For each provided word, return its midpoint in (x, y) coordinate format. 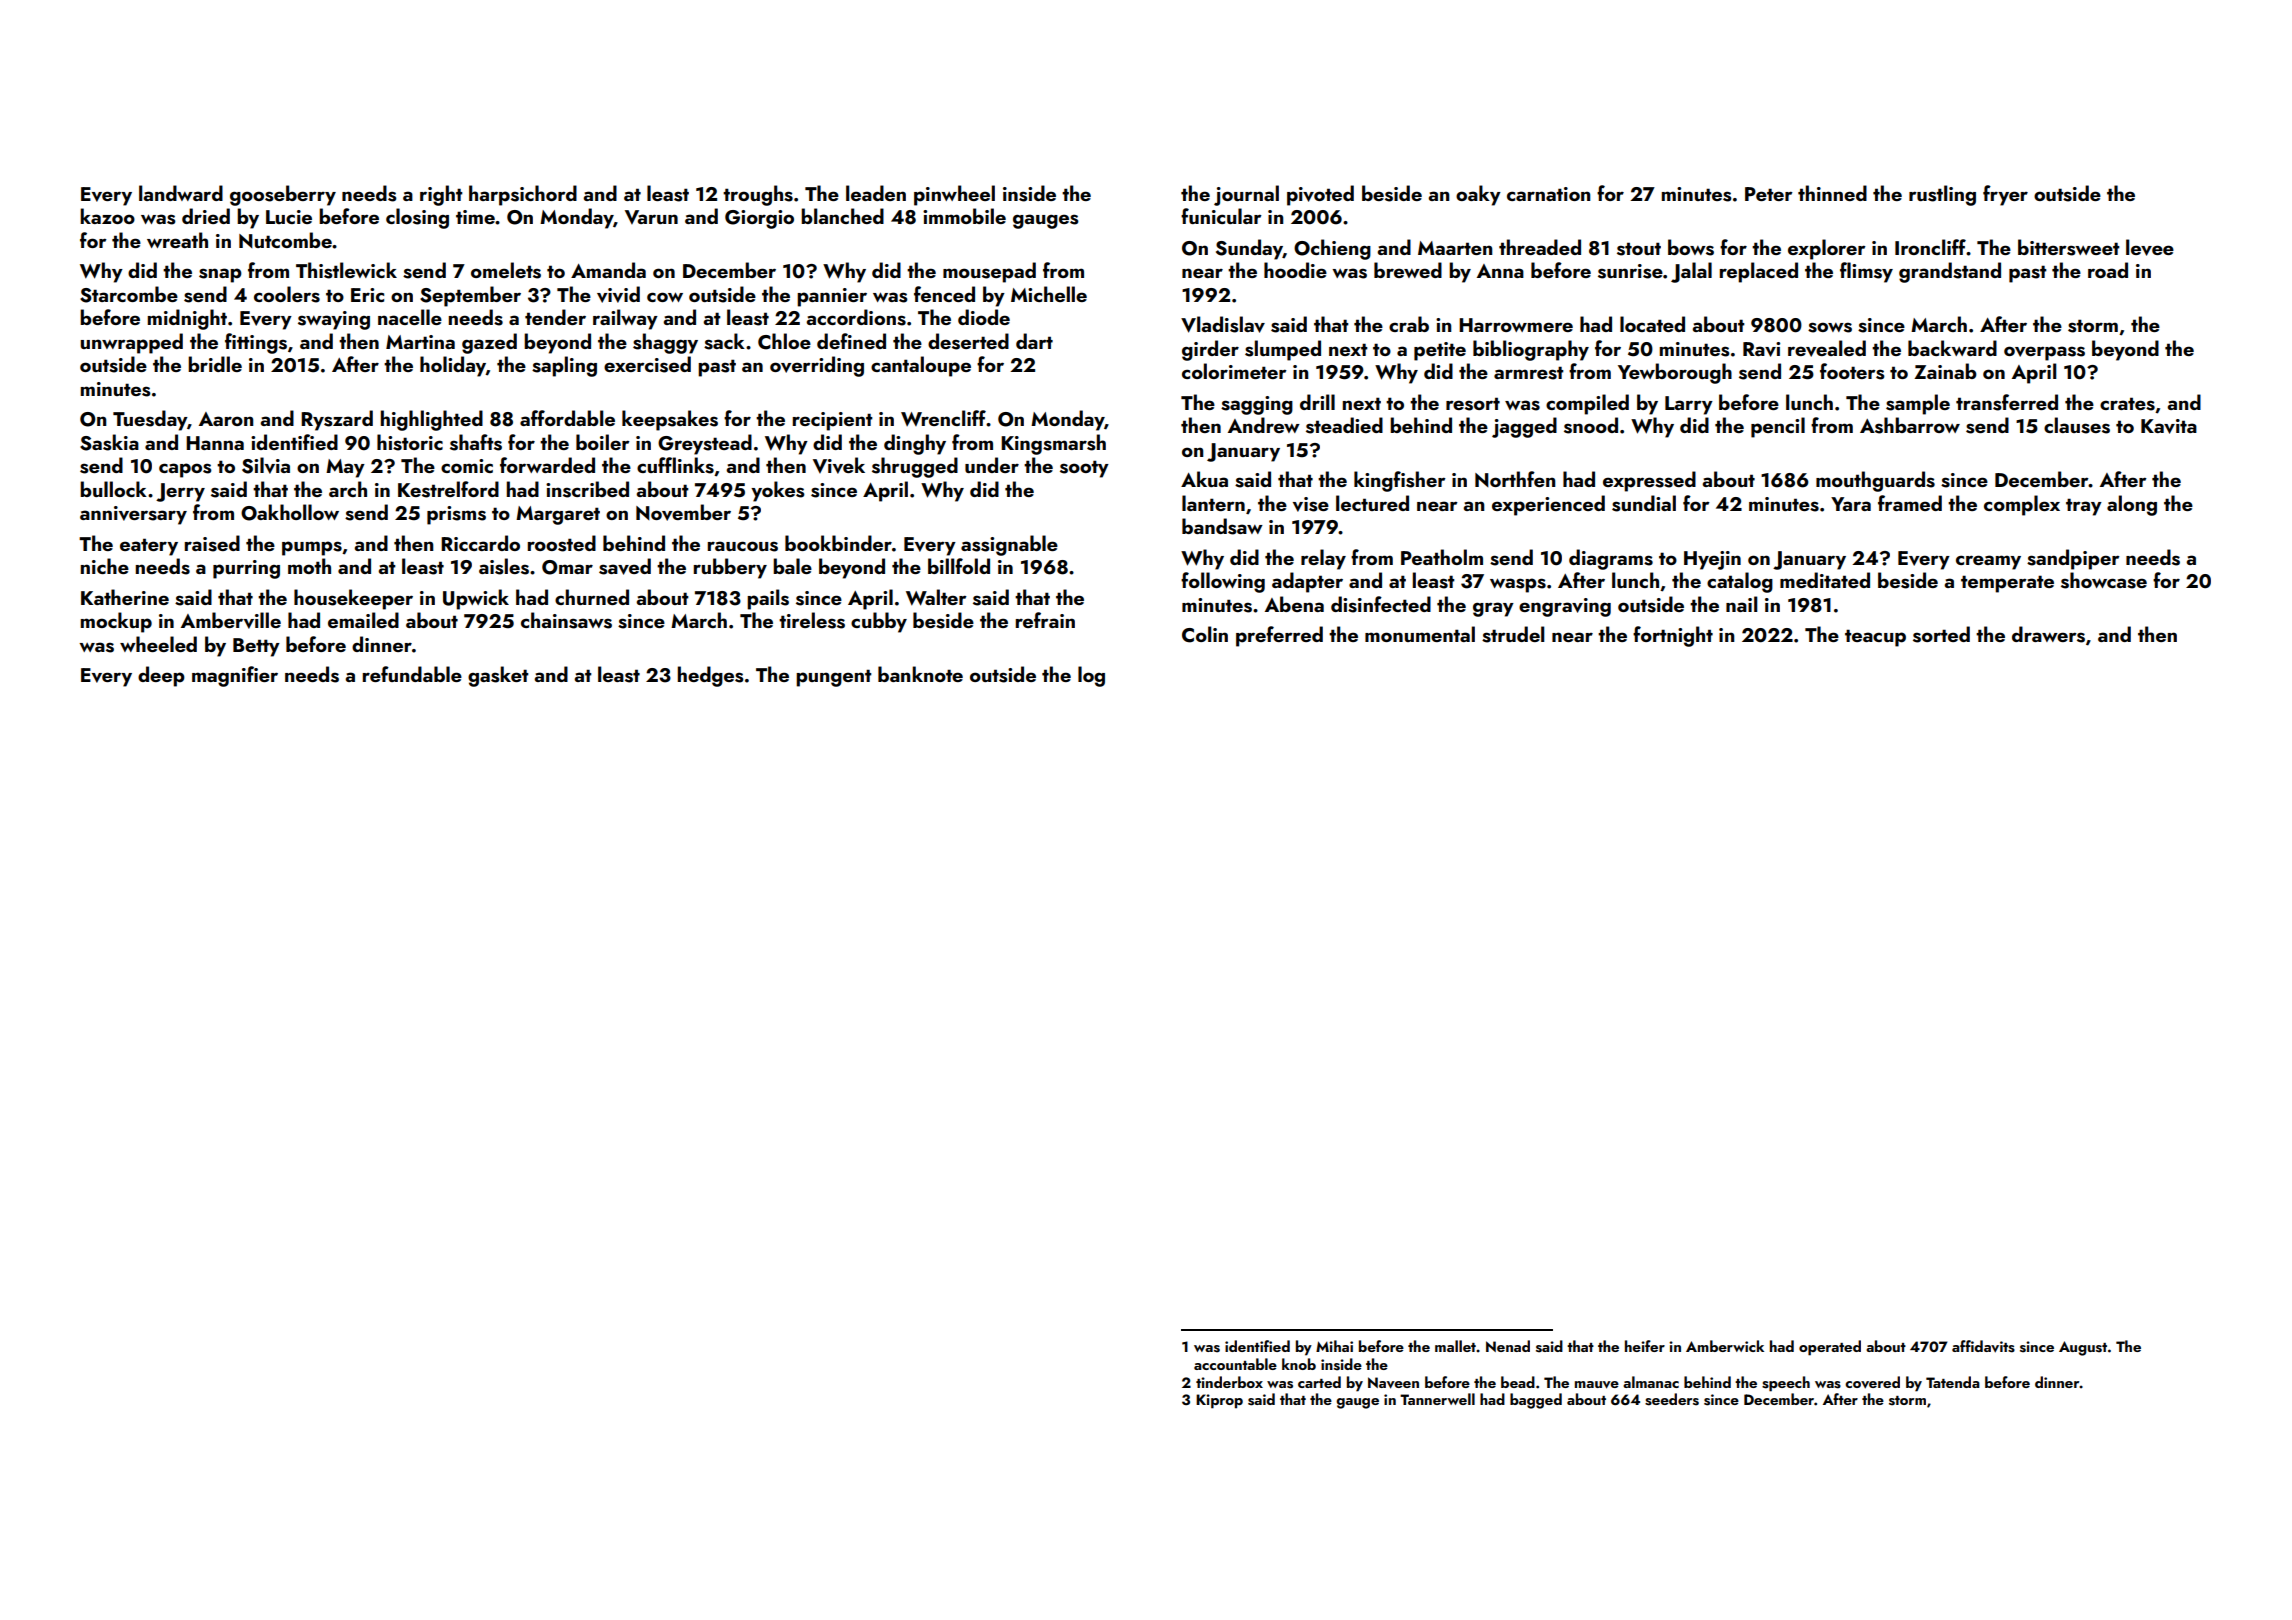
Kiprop (1219, 1401)
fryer (2005, 195)
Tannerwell (1437, 1399)
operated (1830, 1348)
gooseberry (283, 195)
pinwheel (954, 195)
